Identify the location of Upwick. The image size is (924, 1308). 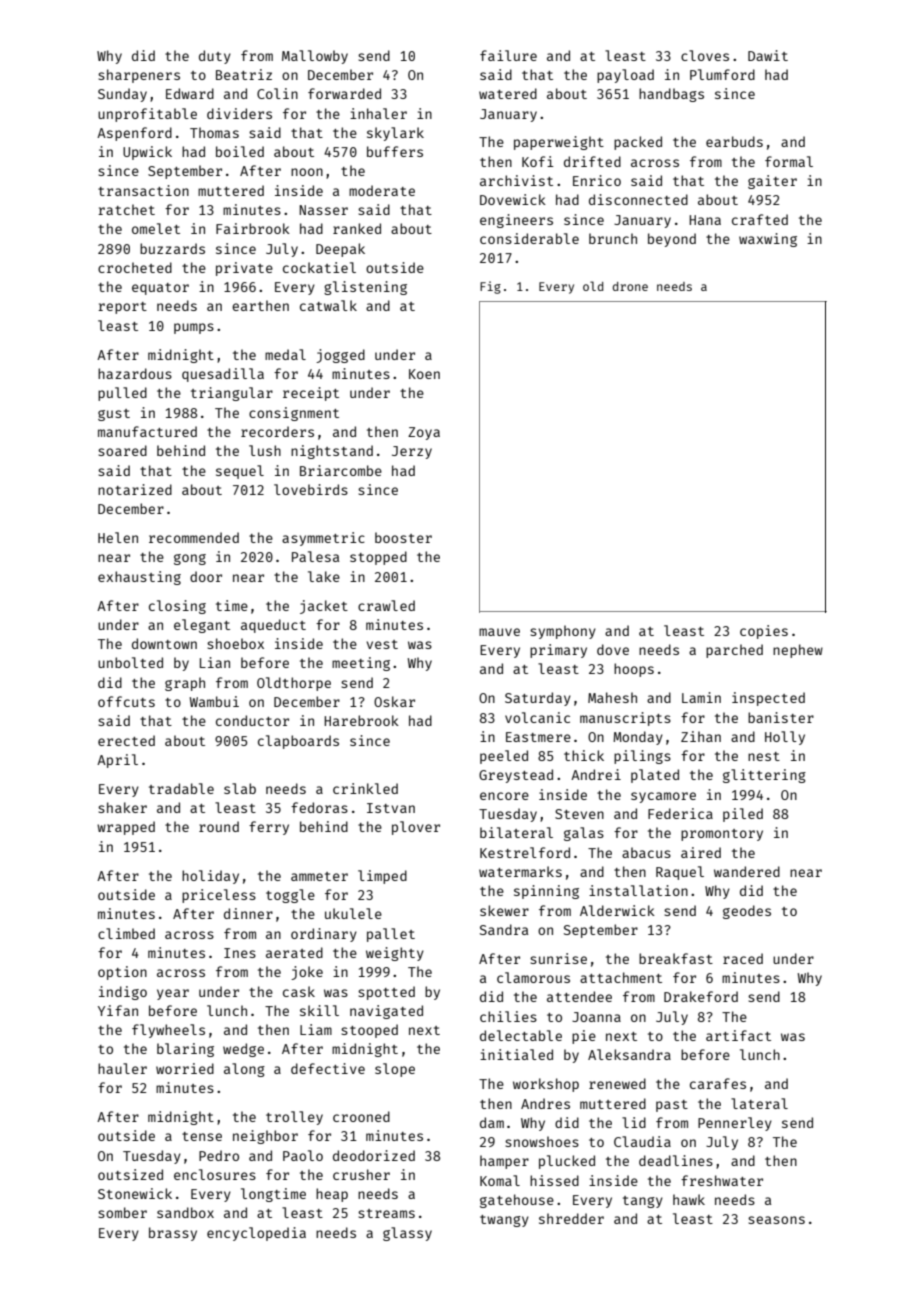
(147, 153).
